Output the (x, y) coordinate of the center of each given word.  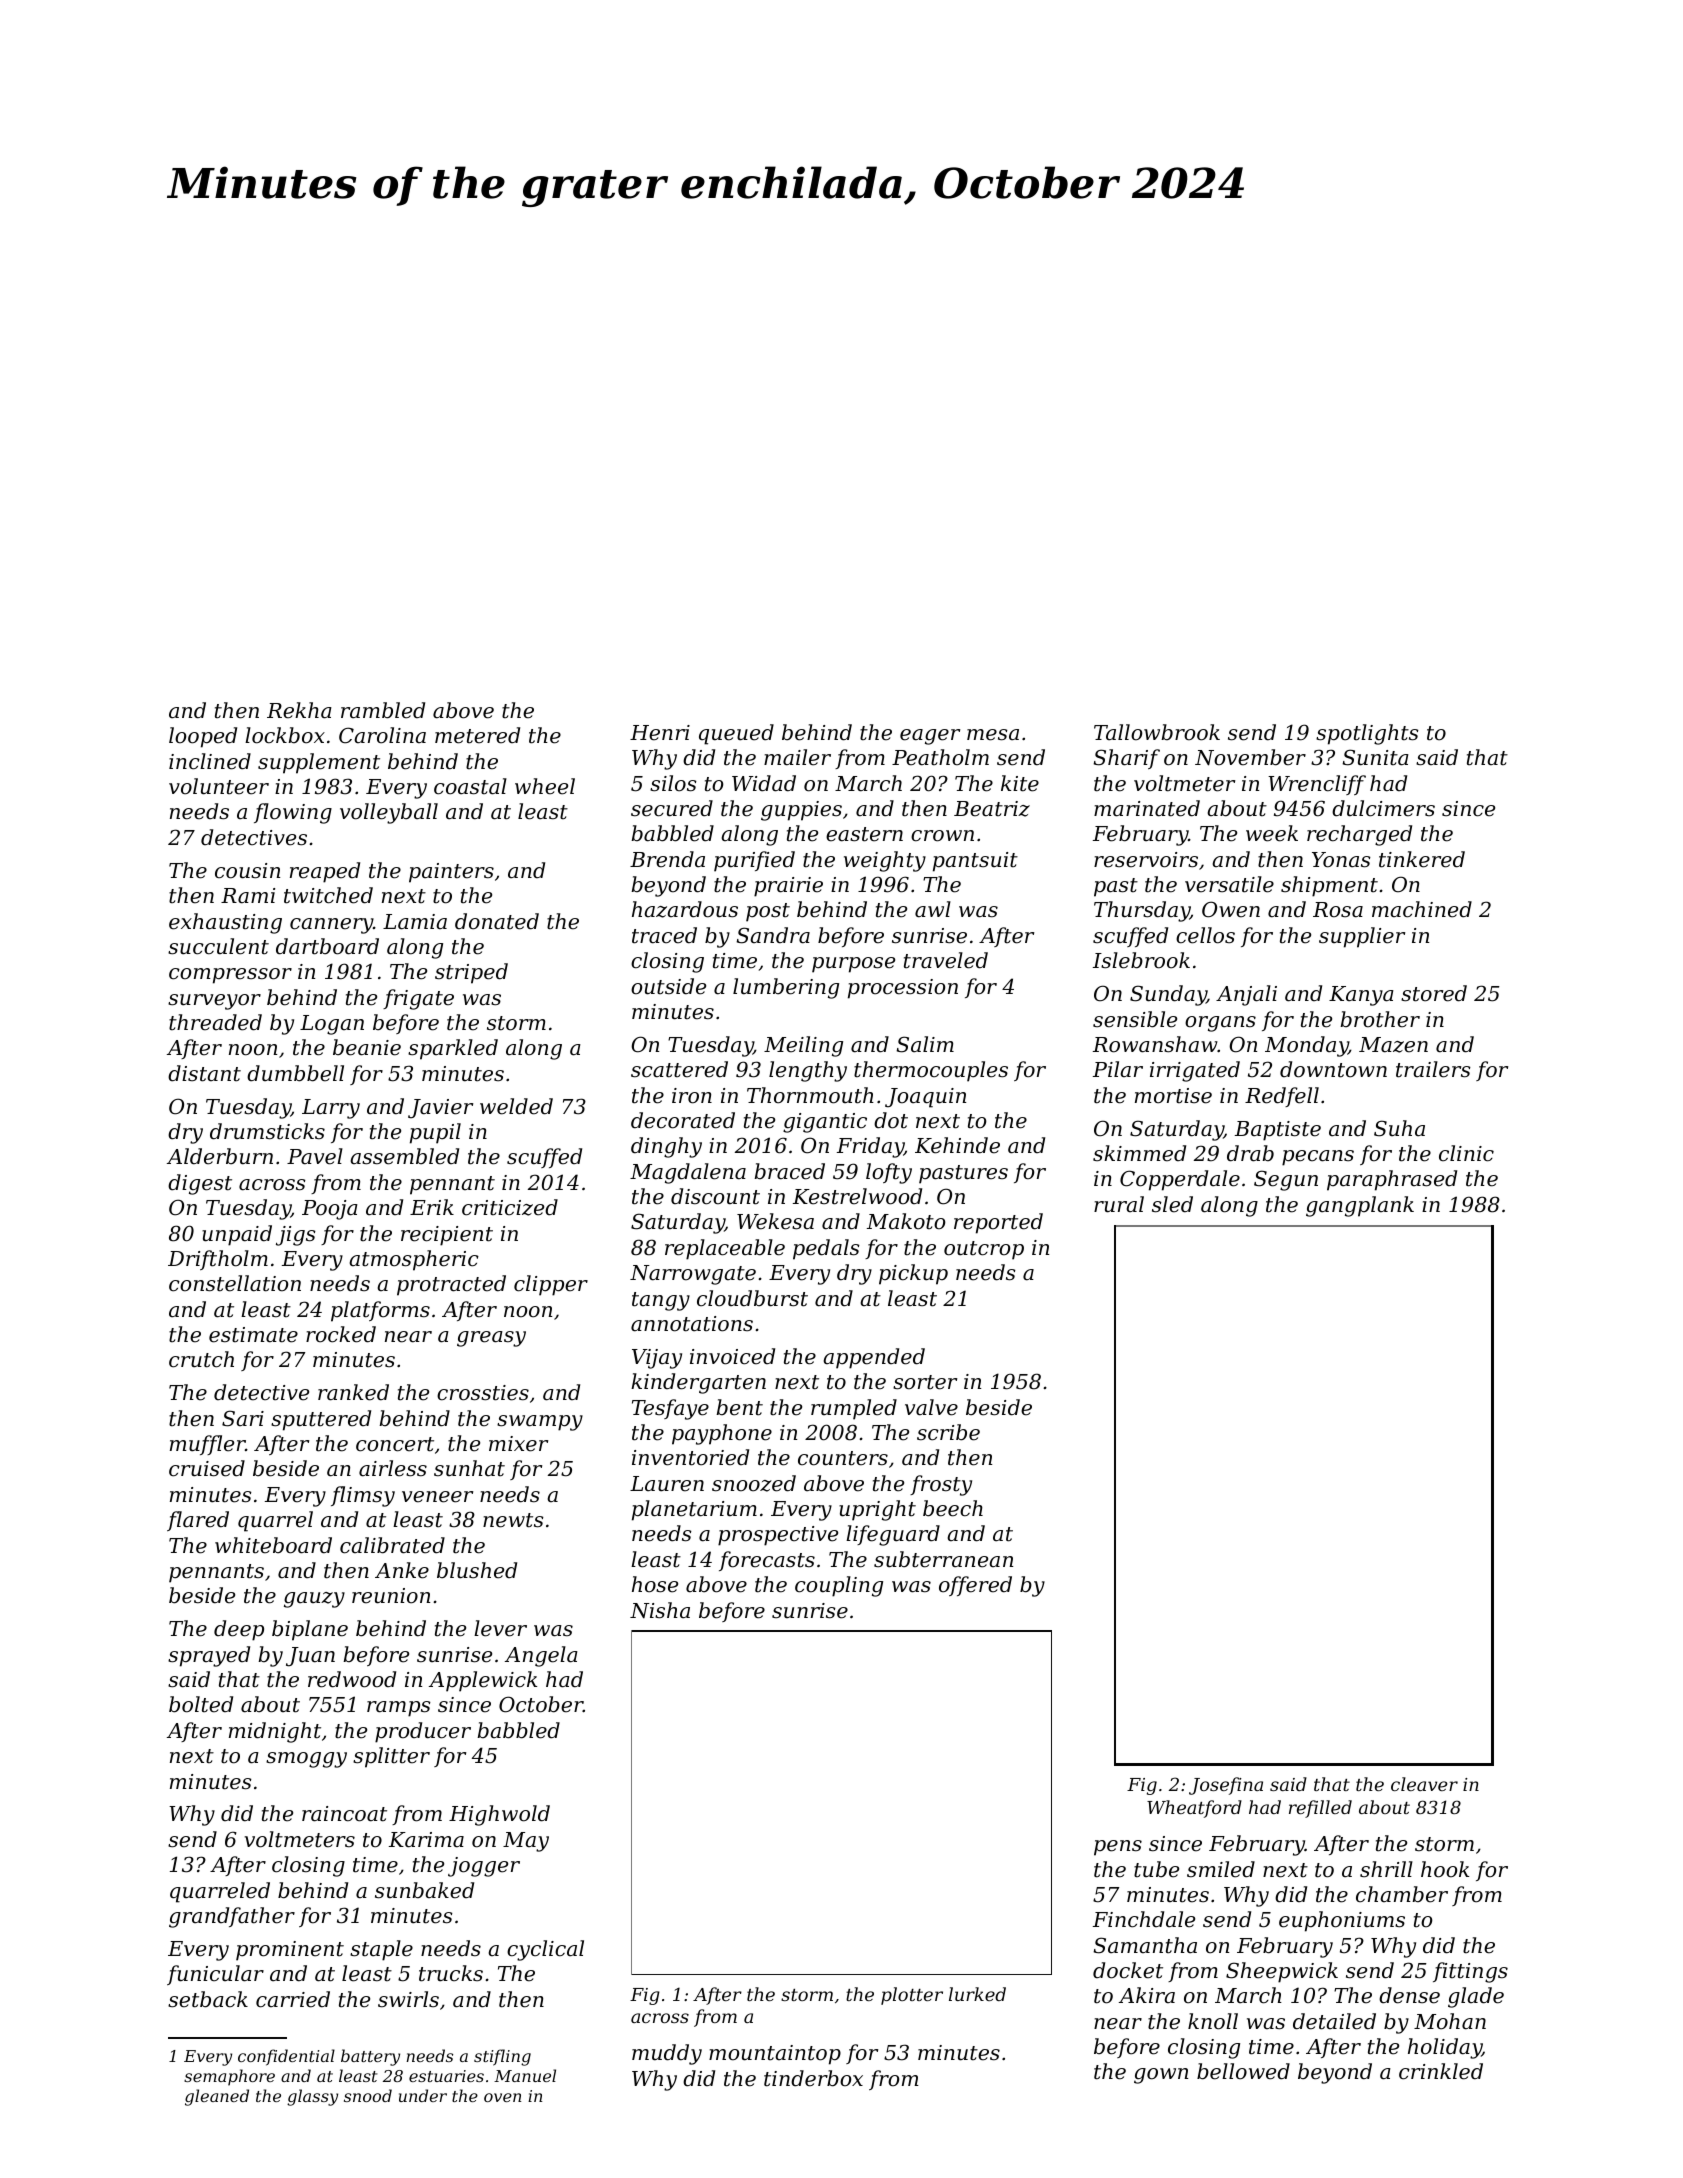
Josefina (1226, 1786)
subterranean (943, 1559)
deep (239, 1630)
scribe (948, 1432)
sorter (925, 1382)
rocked (341, 1334)
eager (930, 737)
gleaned (217, 2097)
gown (1161, 2076)
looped (203, 737)
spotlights (1367, 734)
